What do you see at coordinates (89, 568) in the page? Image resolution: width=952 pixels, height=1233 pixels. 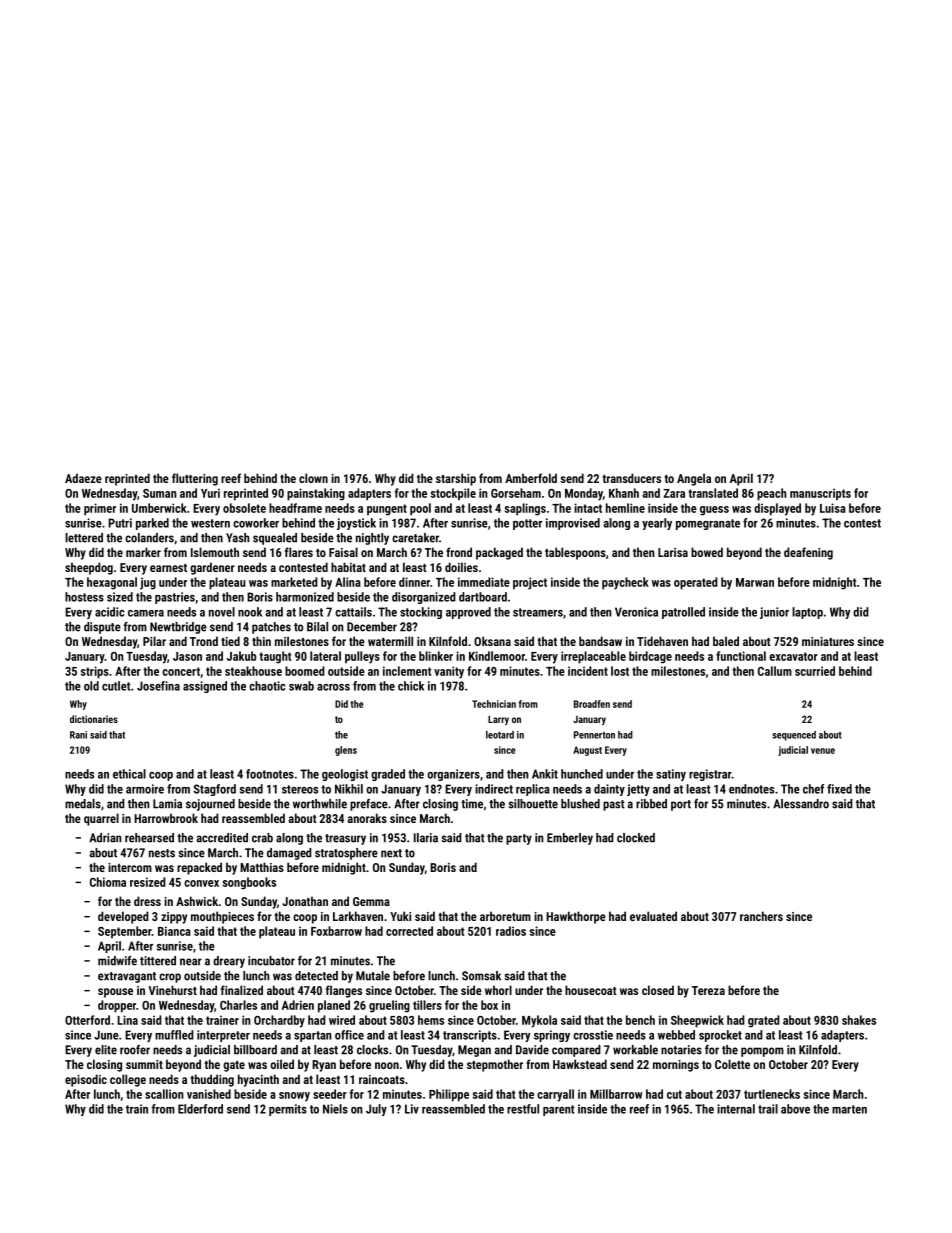 I see `sheepdog` at bounding box center [89, 568].
